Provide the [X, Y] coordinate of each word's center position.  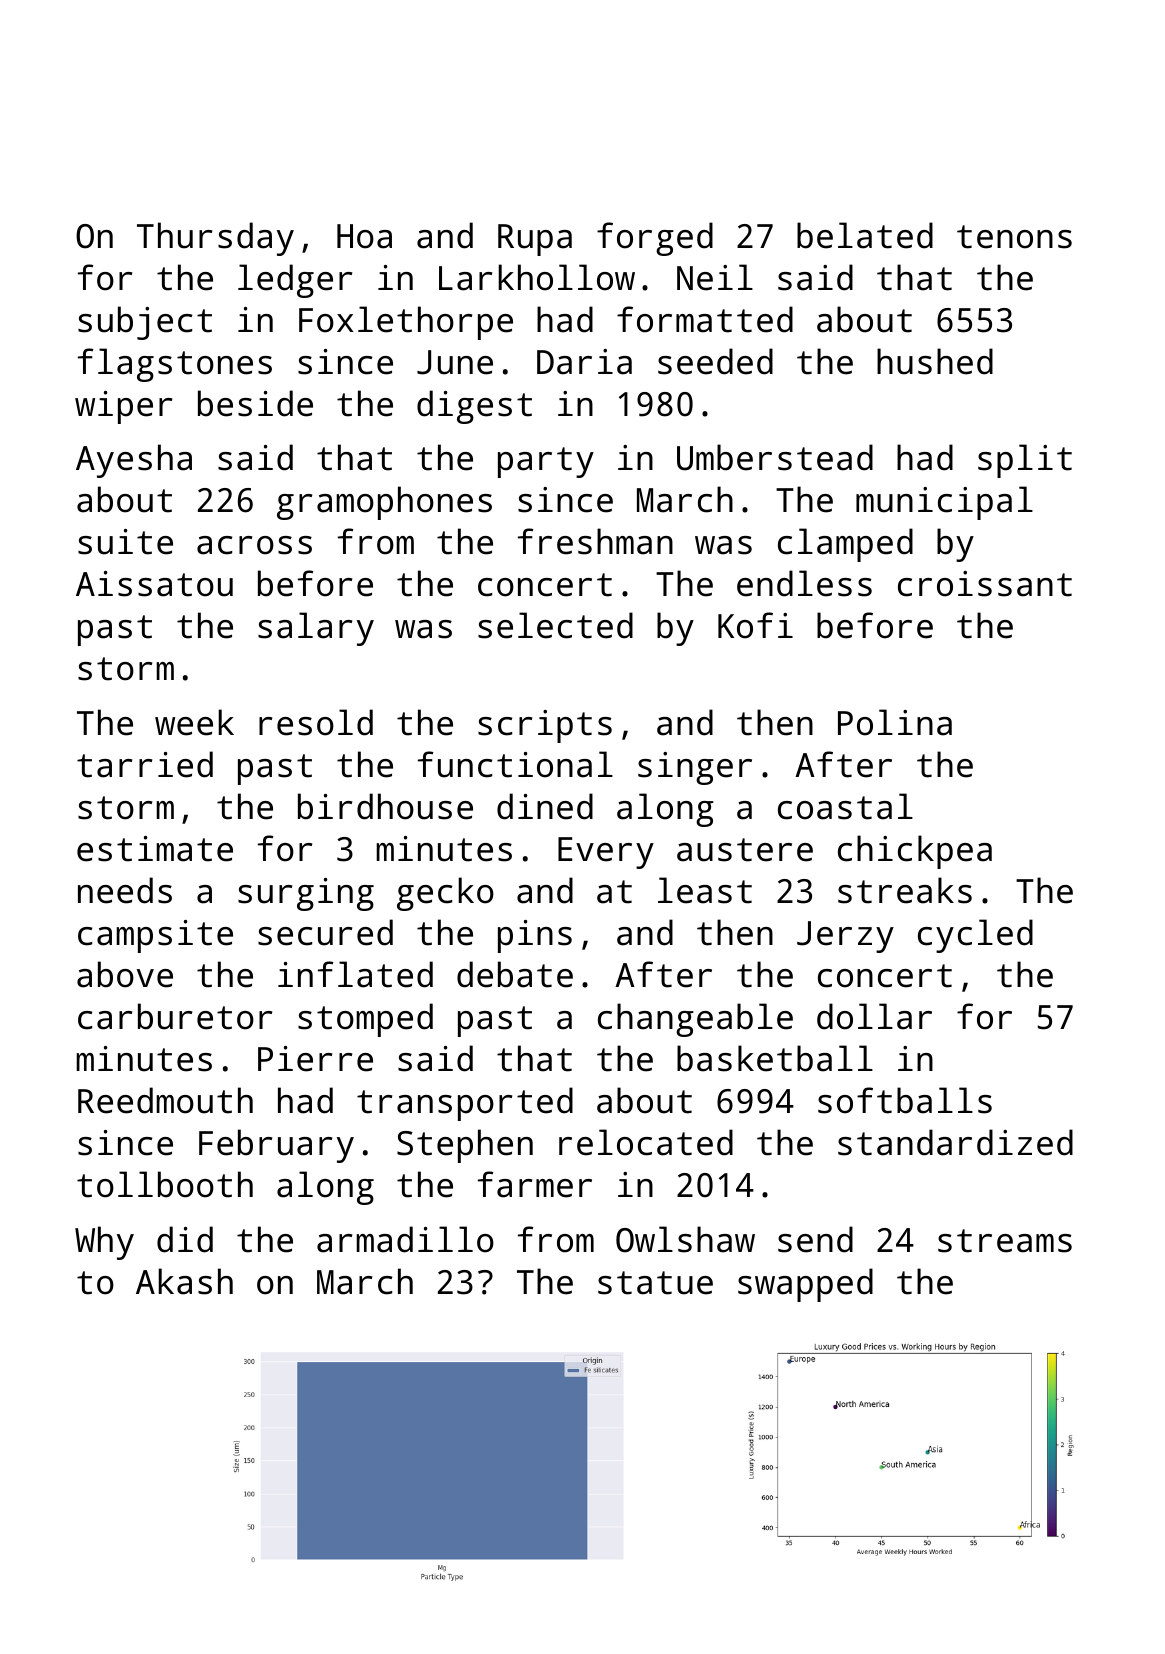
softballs [905, 1100]
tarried [145, 764]
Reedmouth [165, 1100]
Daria [584, 362]
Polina [895, 722]
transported [465, 1104]
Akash [184, 1281]
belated [865, 235]
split [1025, 461]
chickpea [915, 852]
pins [535, 936]
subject [145, 323]
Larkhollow [537, 277]
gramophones [384, 503]
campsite [155, 936]
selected [555, 625]
